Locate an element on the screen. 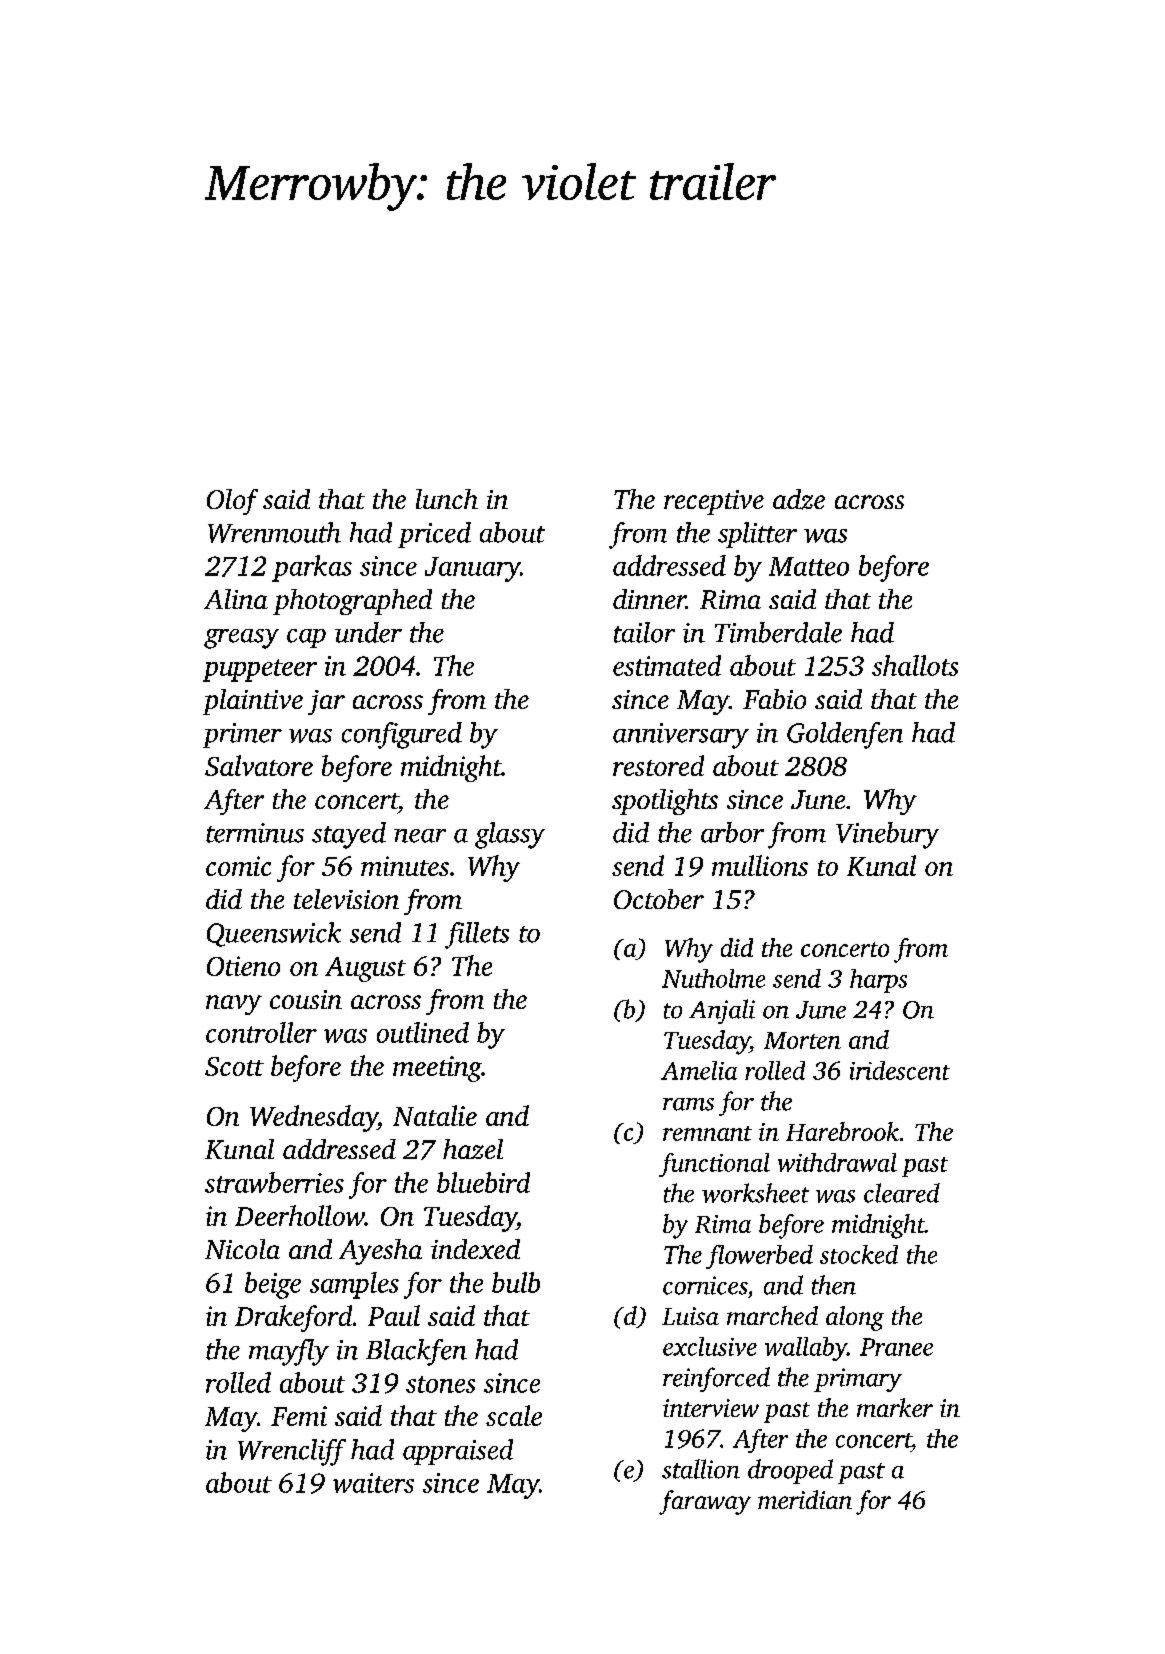 Image resolution: width=1165 pixels, height=1654 pixels. hazel is located at coordinates (473, 1149).
